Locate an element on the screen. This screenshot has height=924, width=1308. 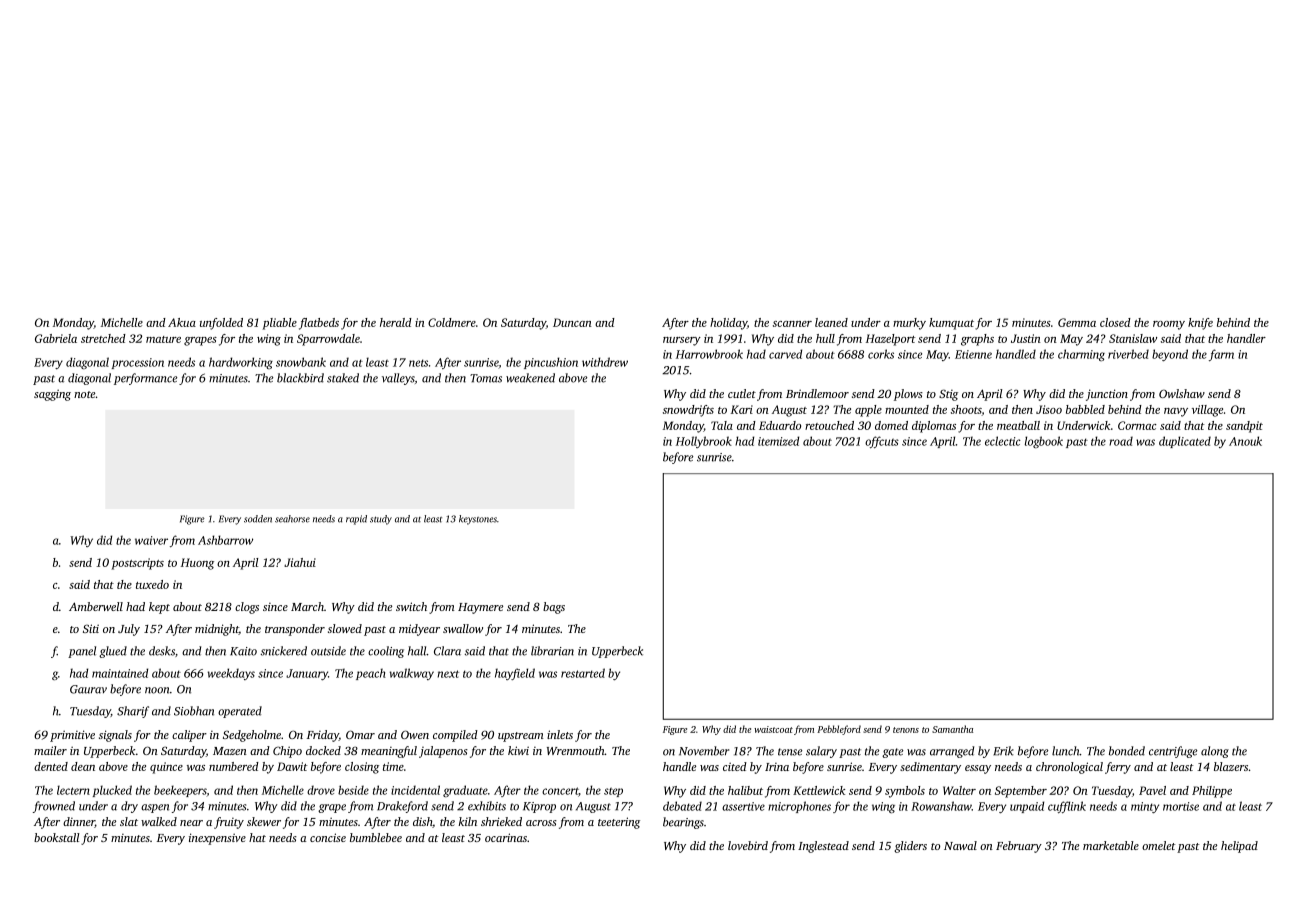
dry is located at coordinates (129, 807).
